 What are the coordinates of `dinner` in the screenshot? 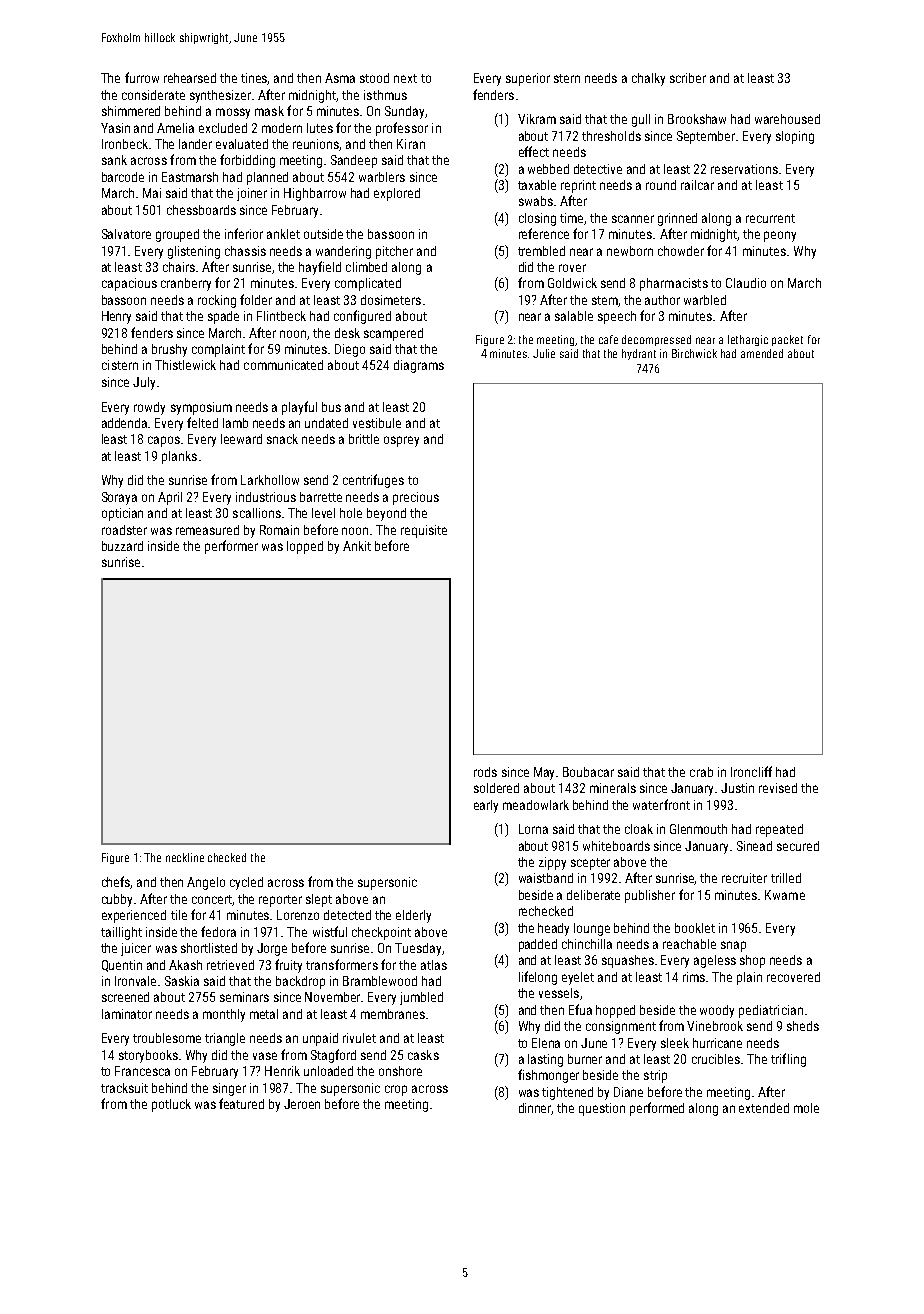 It's located at (535, 1109).
